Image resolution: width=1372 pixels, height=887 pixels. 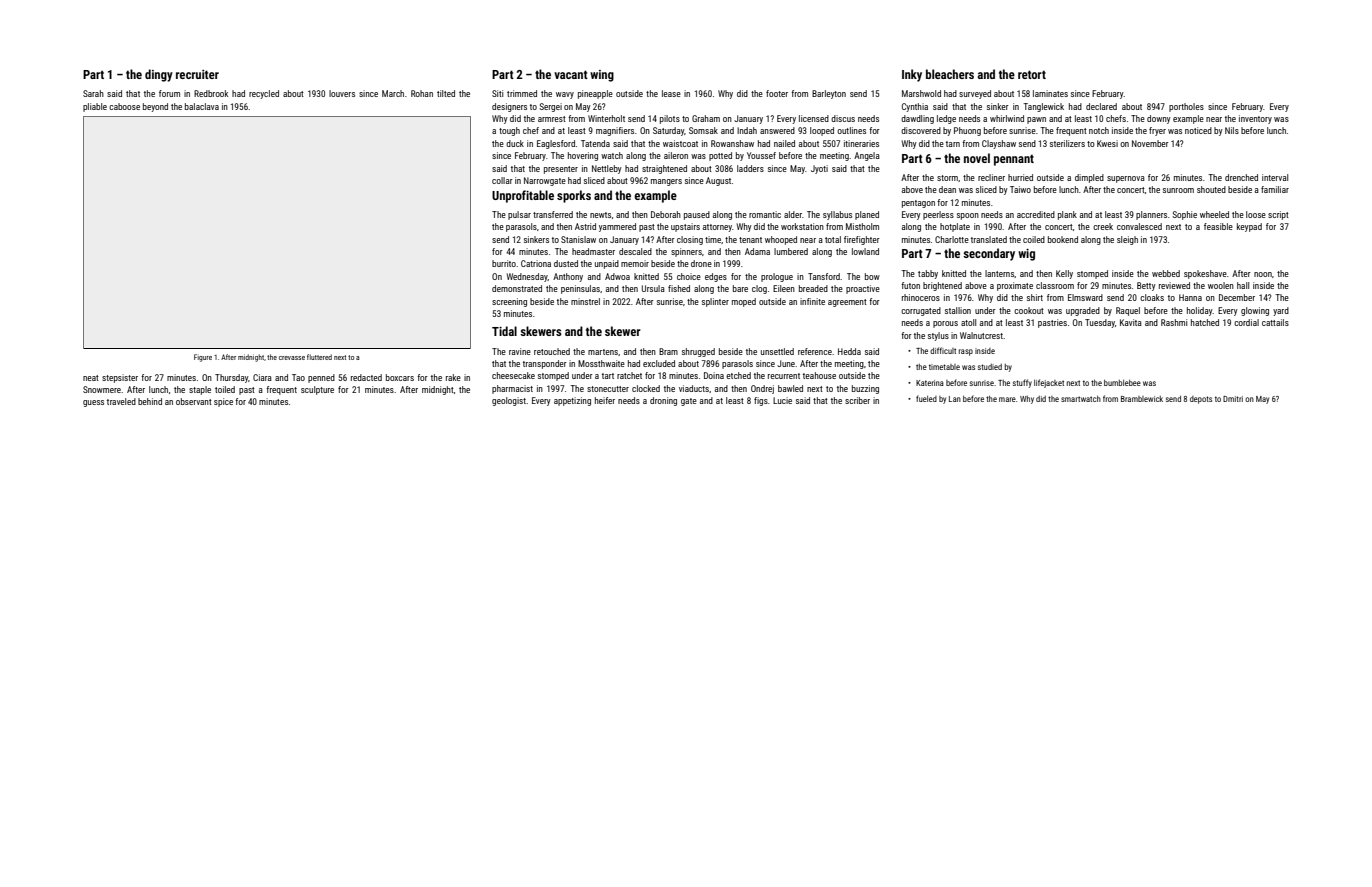 I want to click on plank, so click(x=1067, y=215).
